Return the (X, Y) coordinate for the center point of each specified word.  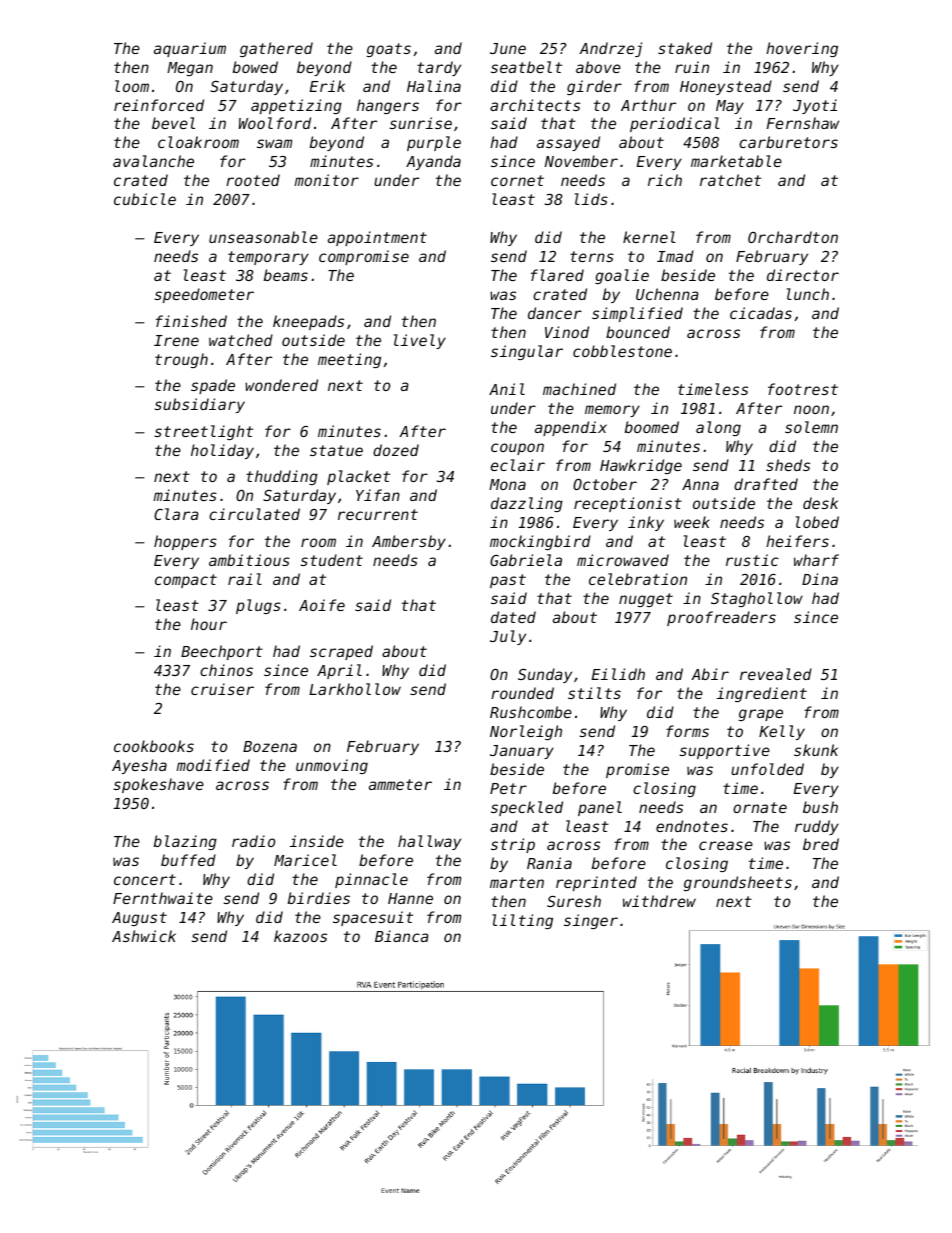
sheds (788, 465)
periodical (675, 124)
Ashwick (144, 936)
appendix (571, 428)
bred (821, 844)
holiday (222, 451)
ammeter (400, 784)
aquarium (190, 49)
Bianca (401, 936)
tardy (439, 68)
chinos (226, 670)
